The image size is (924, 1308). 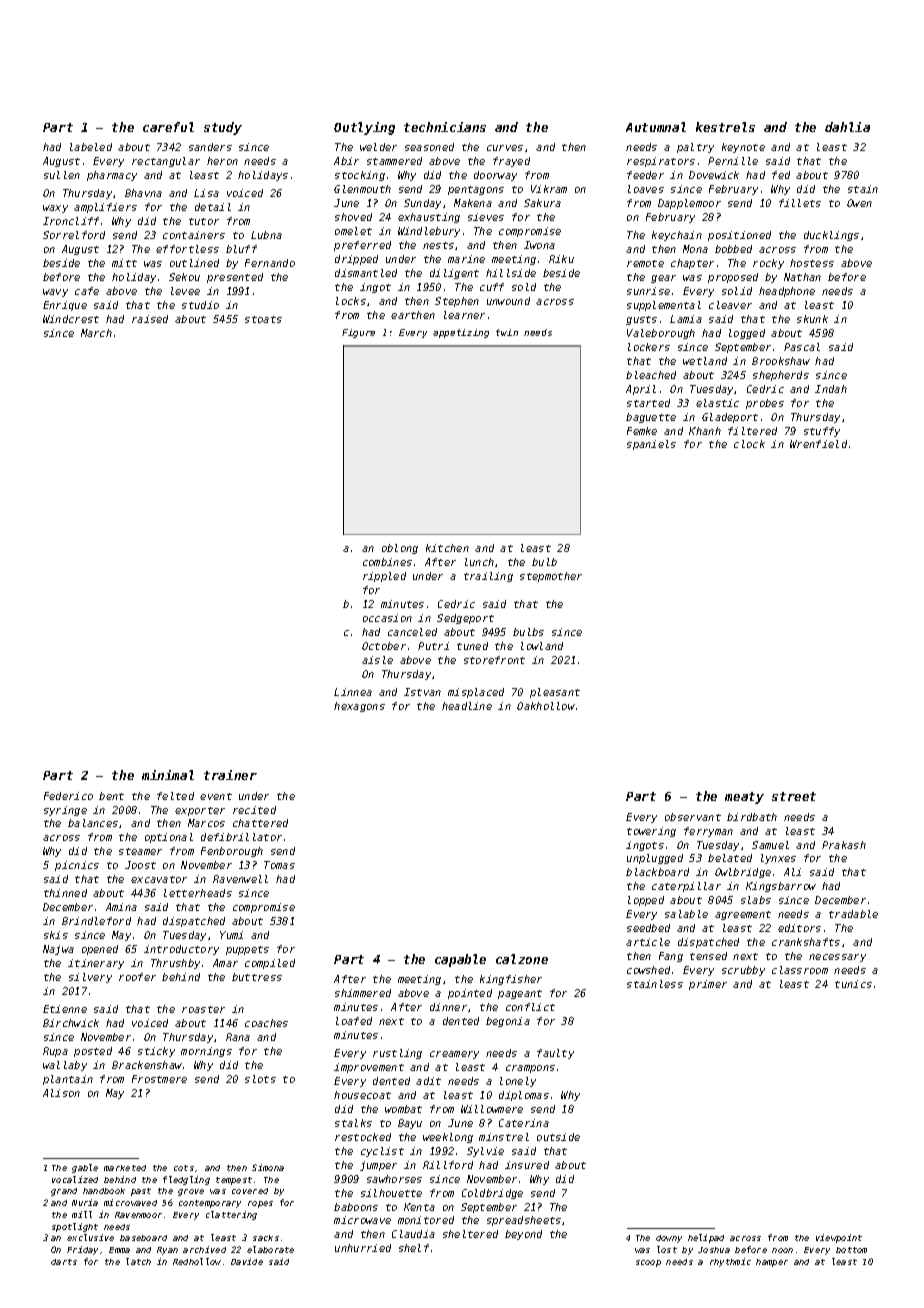 What do you see at coordinates (230, 775) in the document?
I see `trainer` at bounding box center [230, 775].
